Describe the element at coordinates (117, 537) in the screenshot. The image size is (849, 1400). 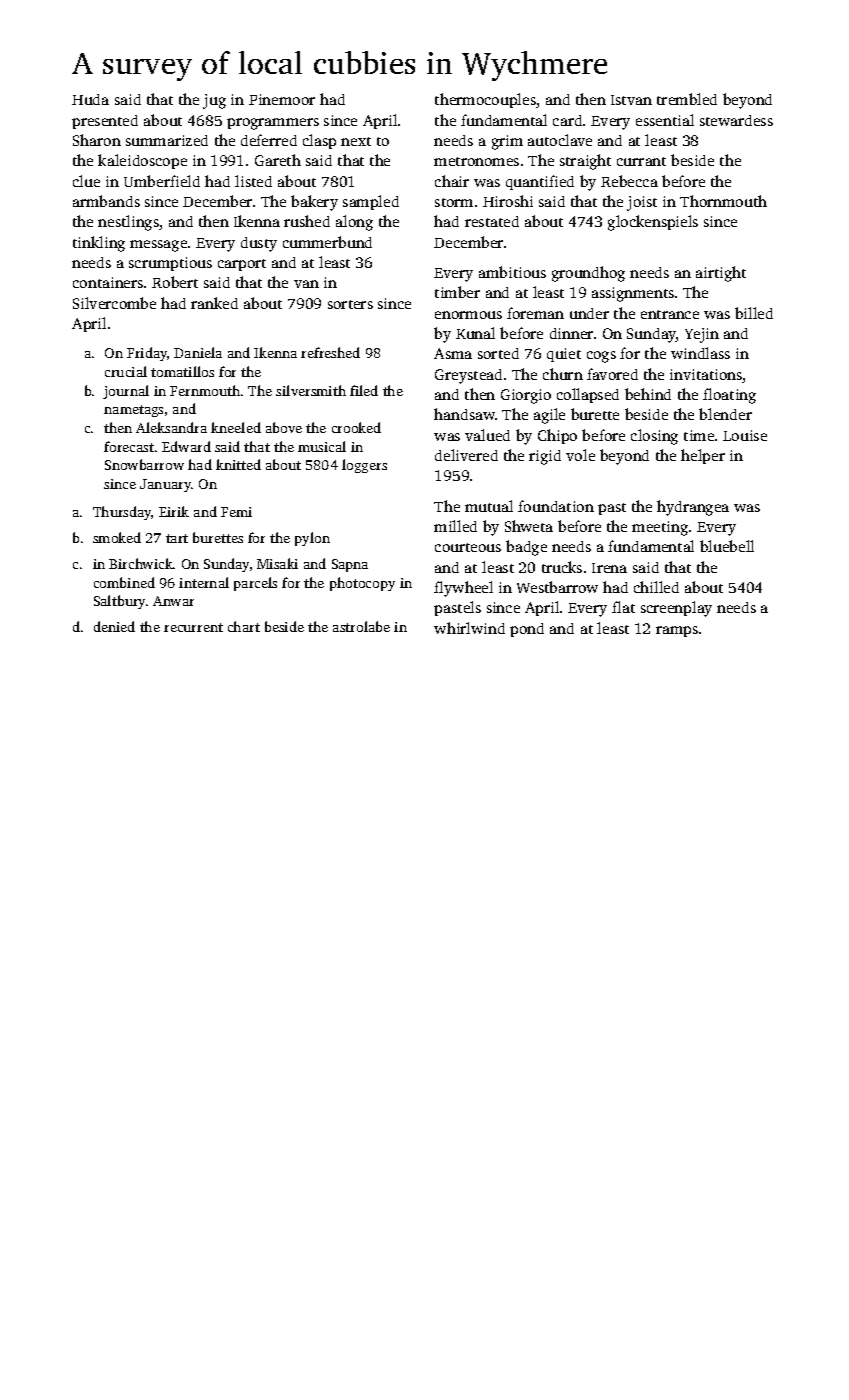
I see `smoked` at that location.
